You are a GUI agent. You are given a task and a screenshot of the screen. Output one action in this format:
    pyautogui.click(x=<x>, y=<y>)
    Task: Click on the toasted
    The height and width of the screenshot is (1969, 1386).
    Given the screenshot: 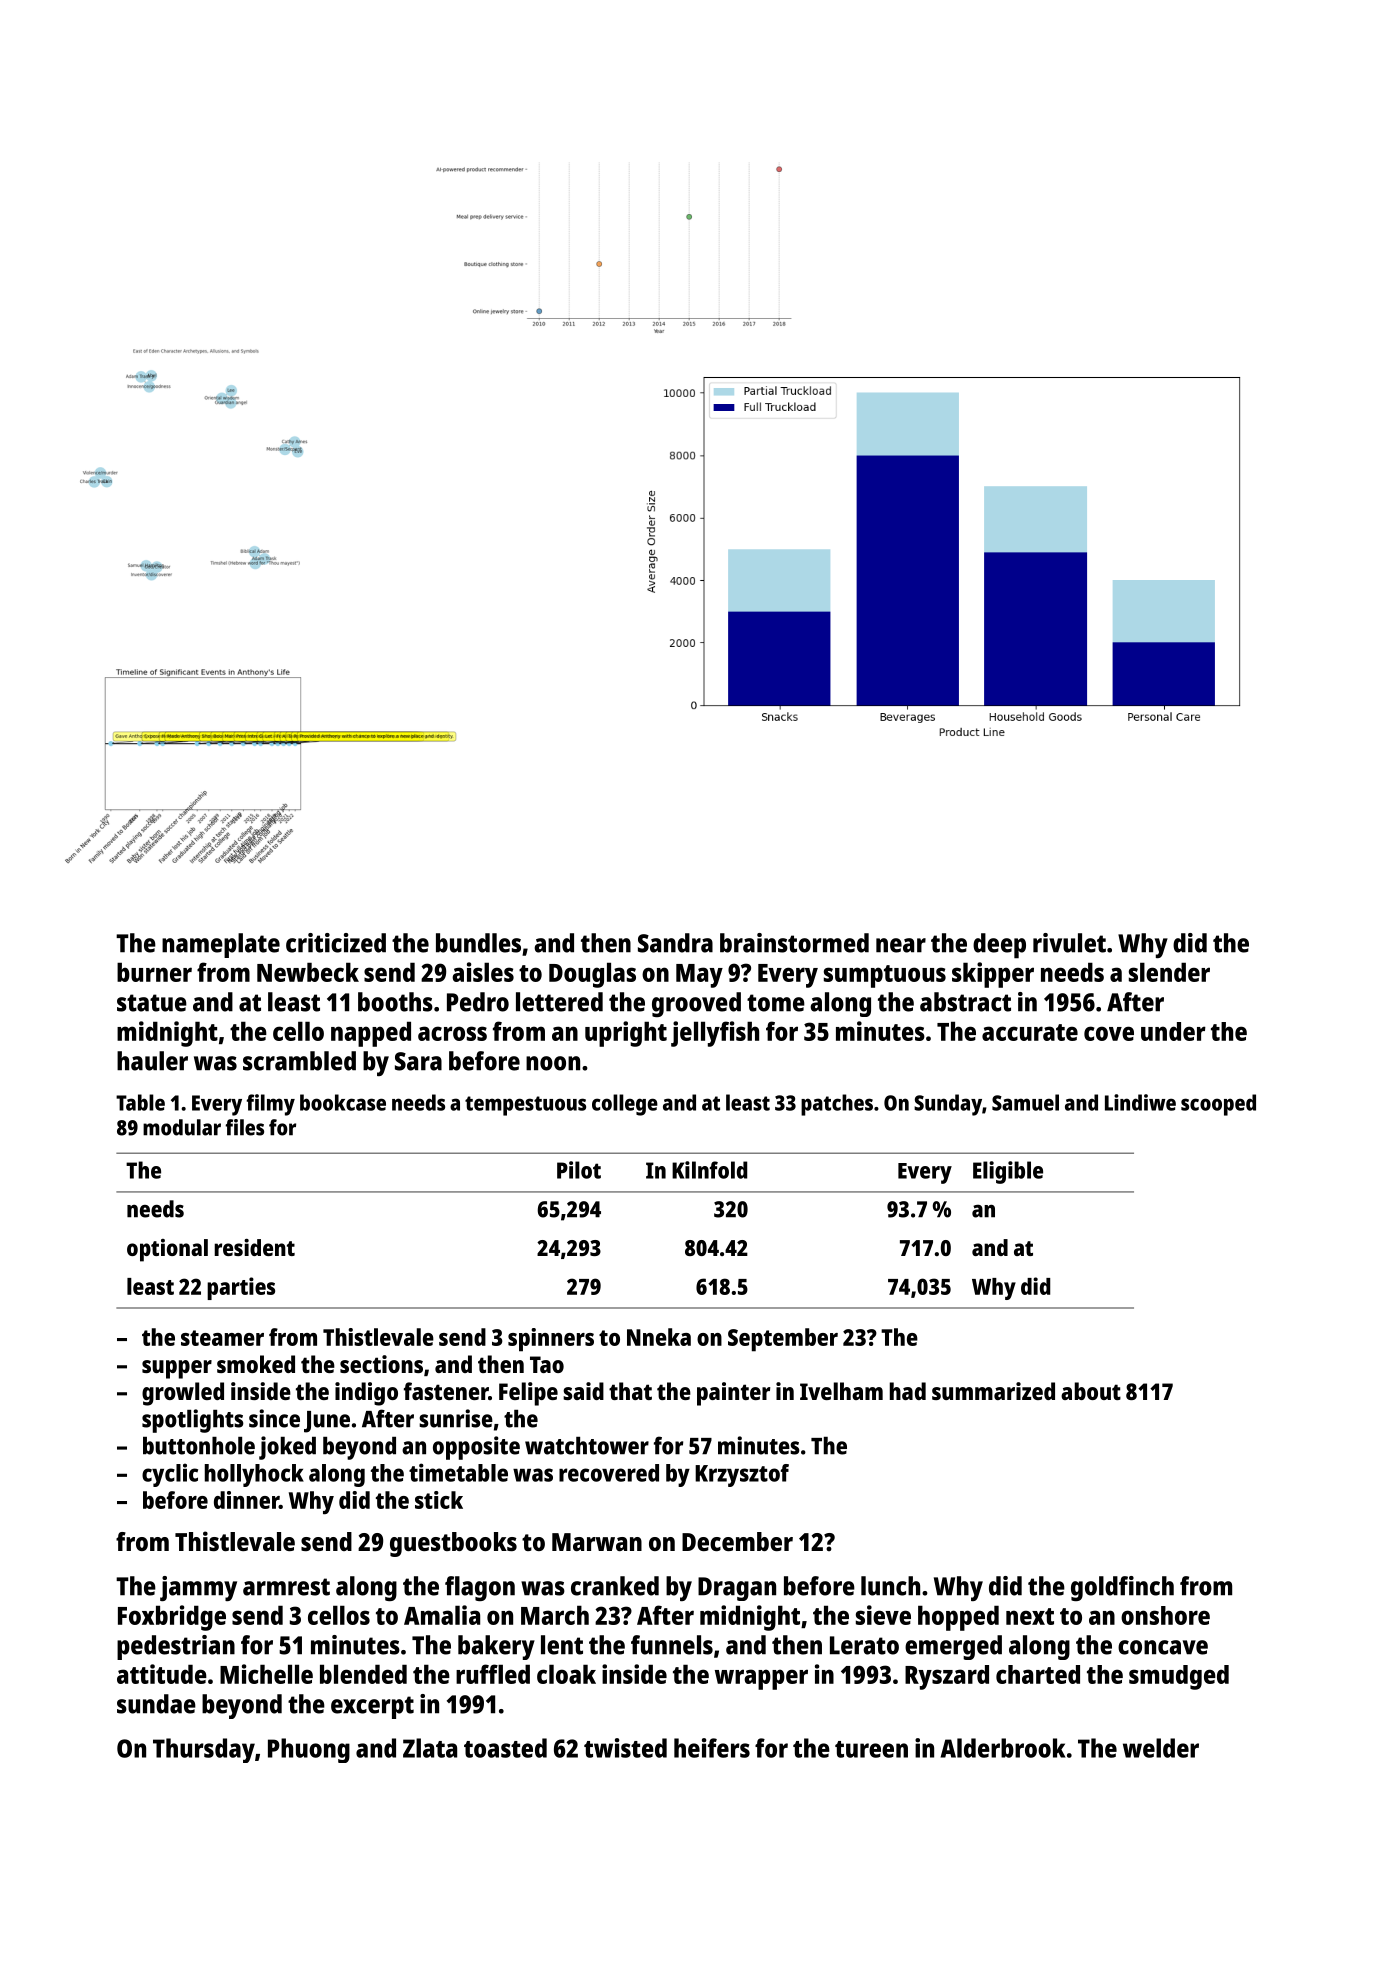 What is the action you would take?
    pyautogui.click(x=505, y=1748)
